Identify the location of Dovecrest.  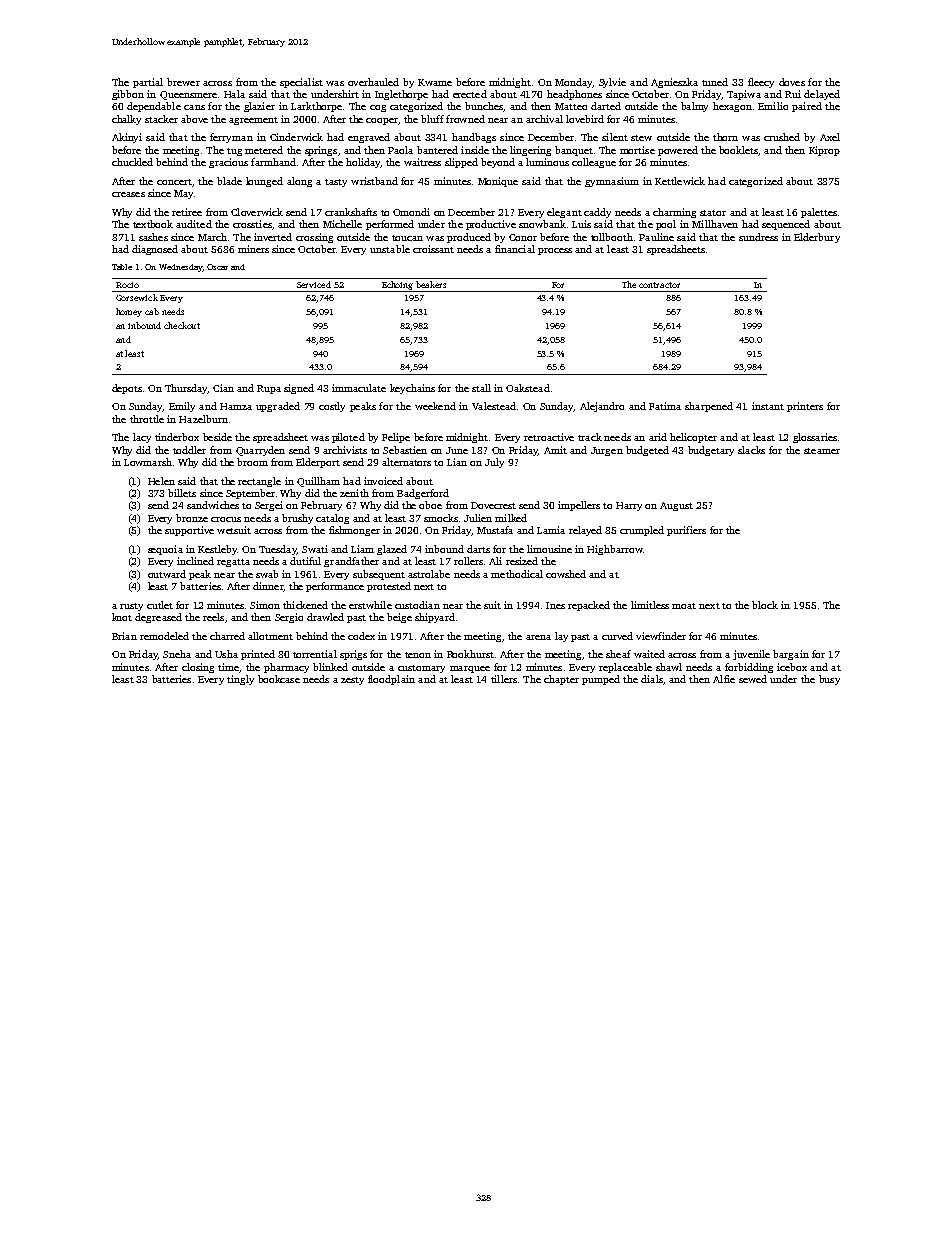
(493, 505).
